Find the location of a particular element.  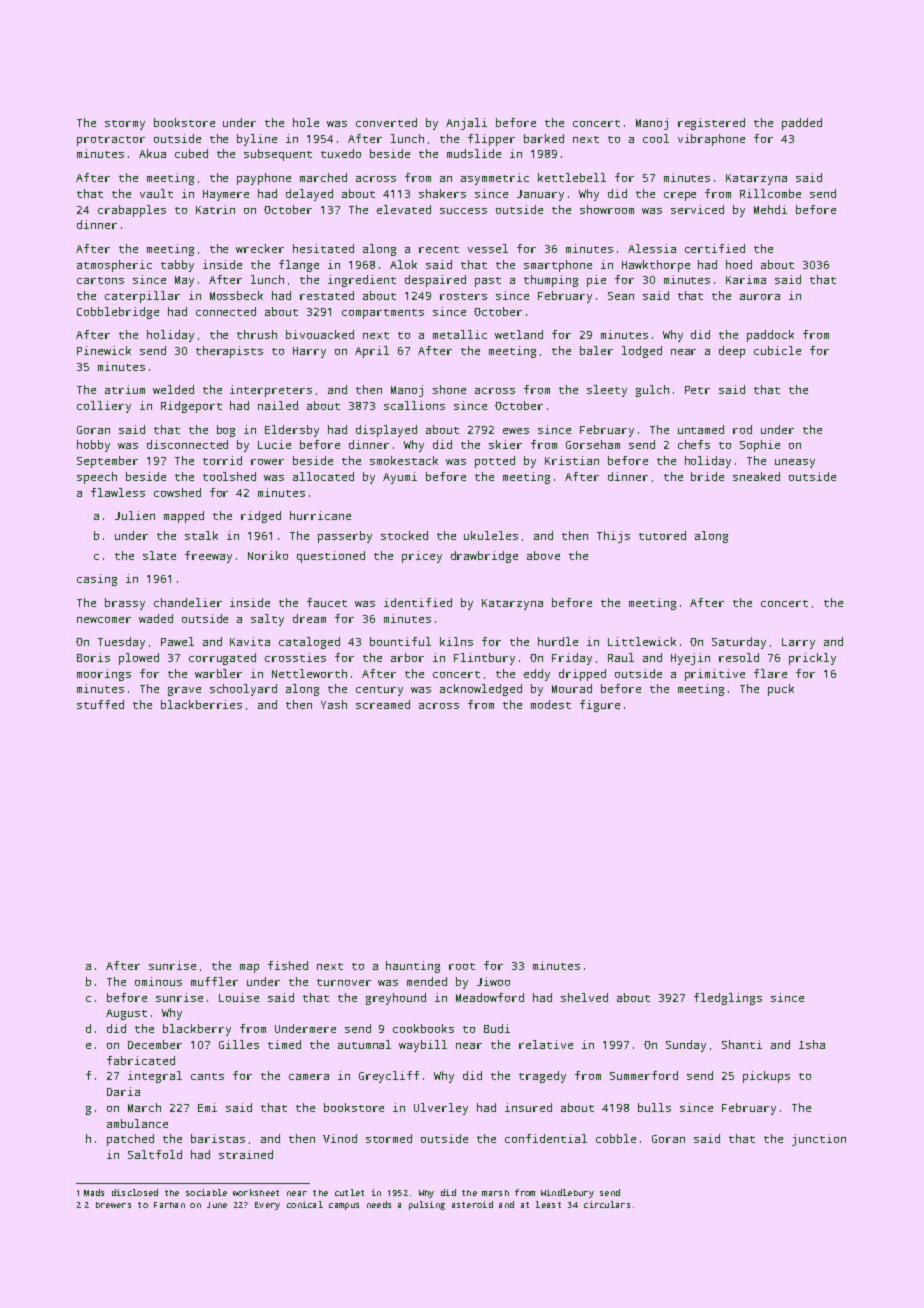

brewers is located at coordinates (113, 1205).
